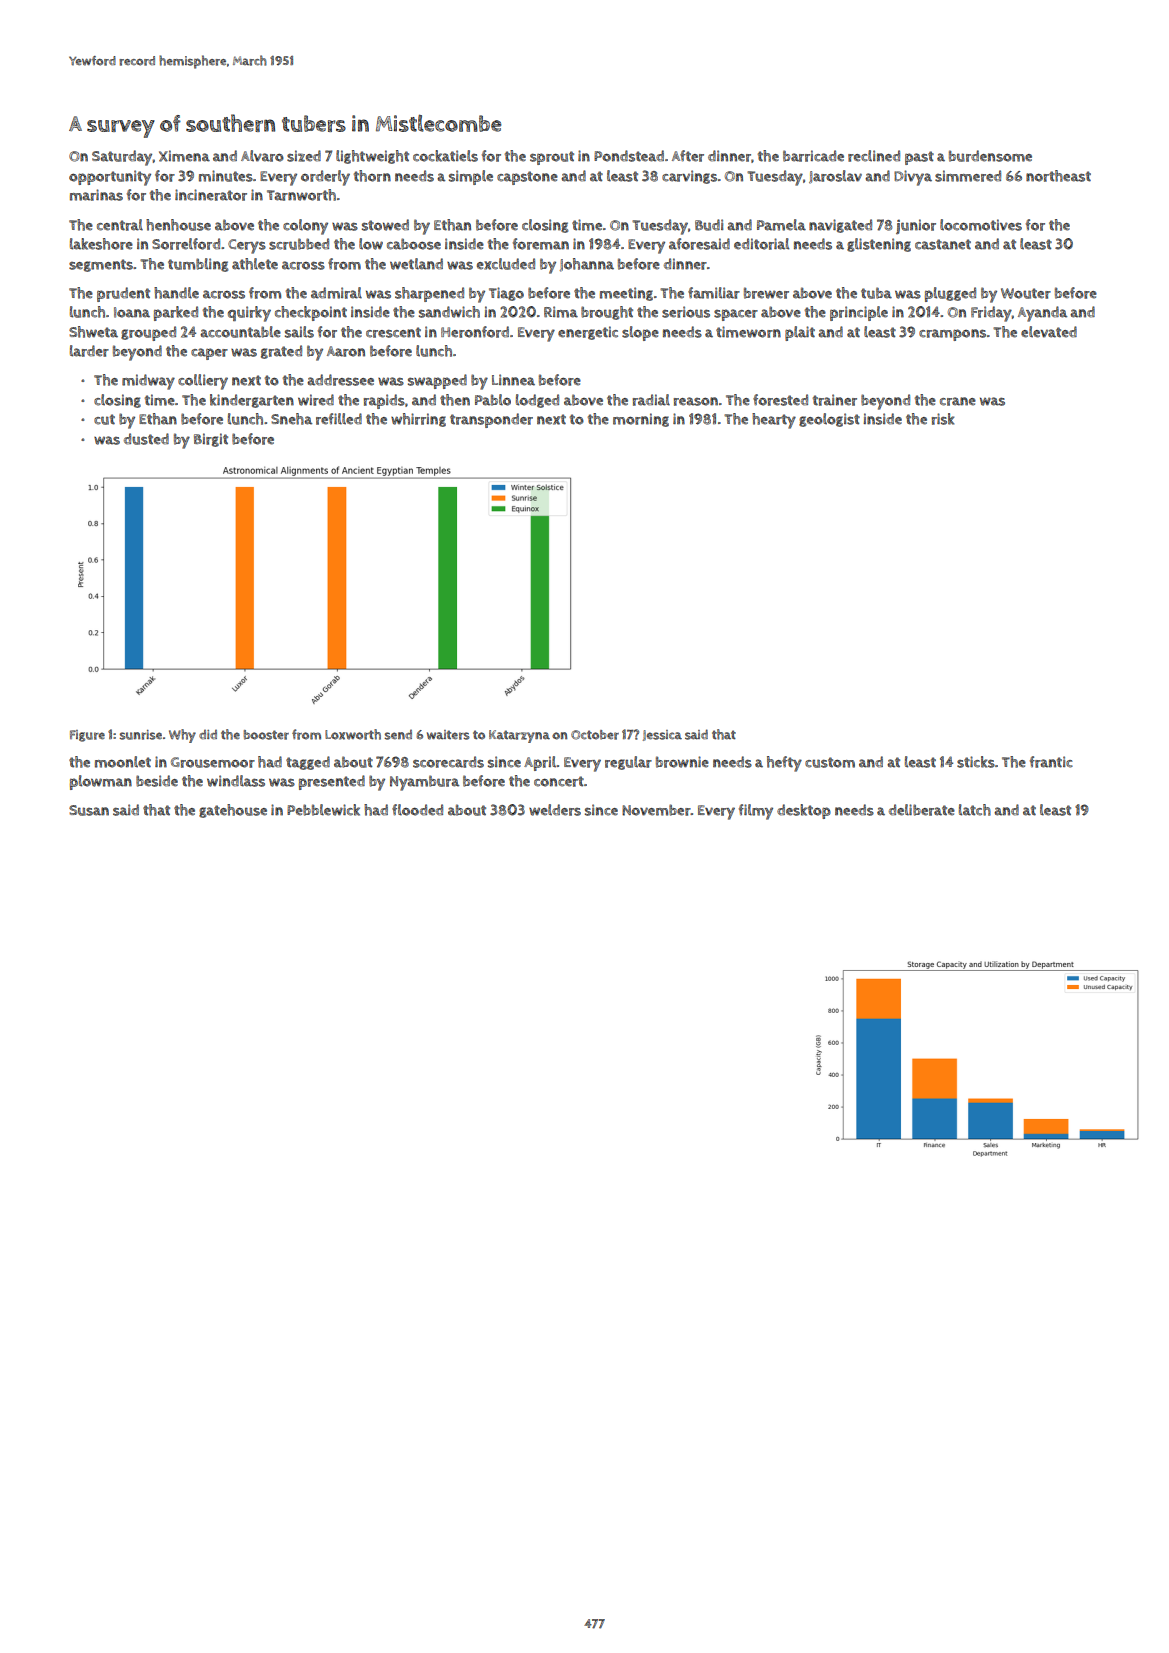  What do you see at coordinates (89, 810) in the image?
I see `Susan` at bounding box center [89, 810].
